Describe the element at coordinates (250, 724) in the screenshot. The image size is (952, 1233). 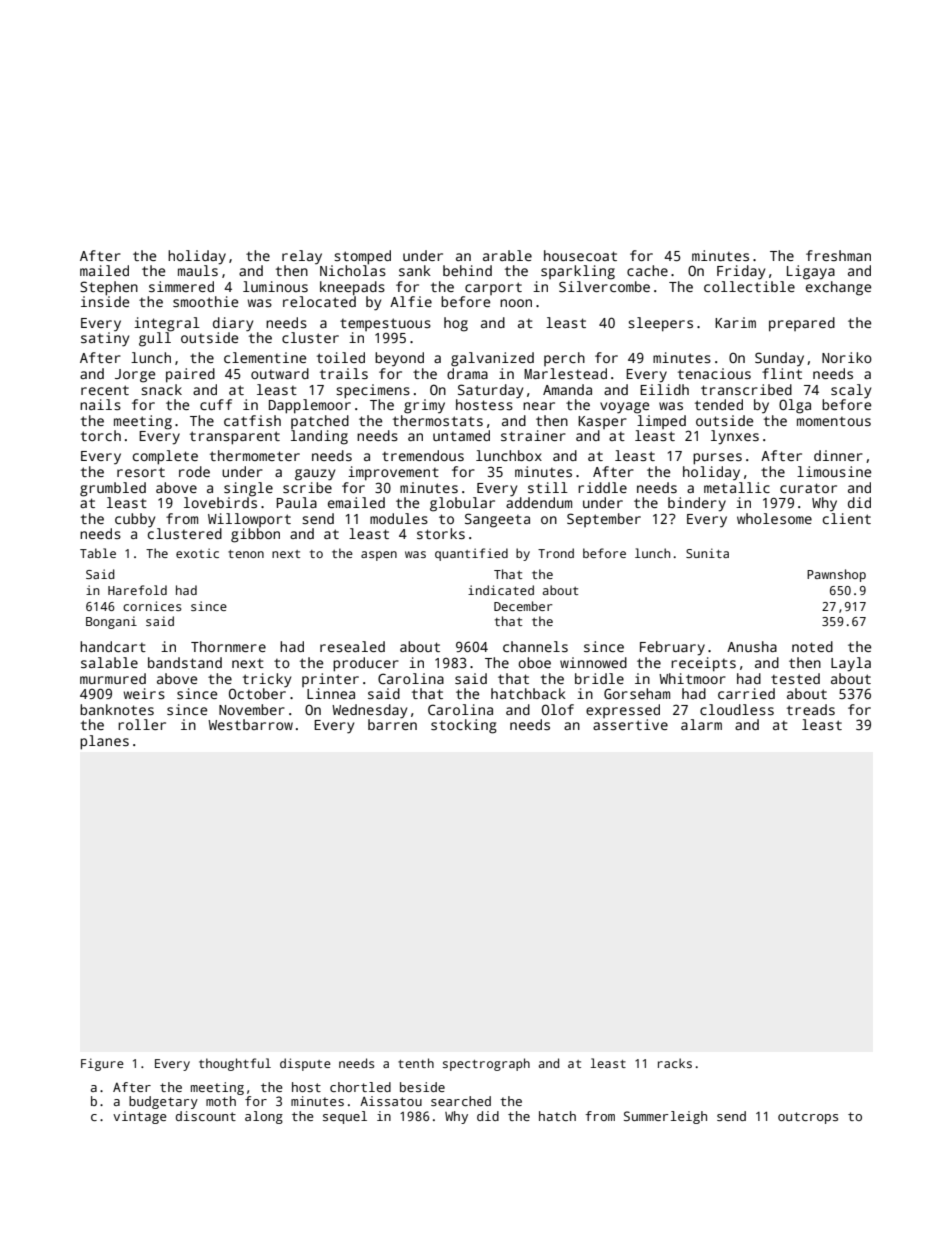
I see `Westbarrow` at that location.
